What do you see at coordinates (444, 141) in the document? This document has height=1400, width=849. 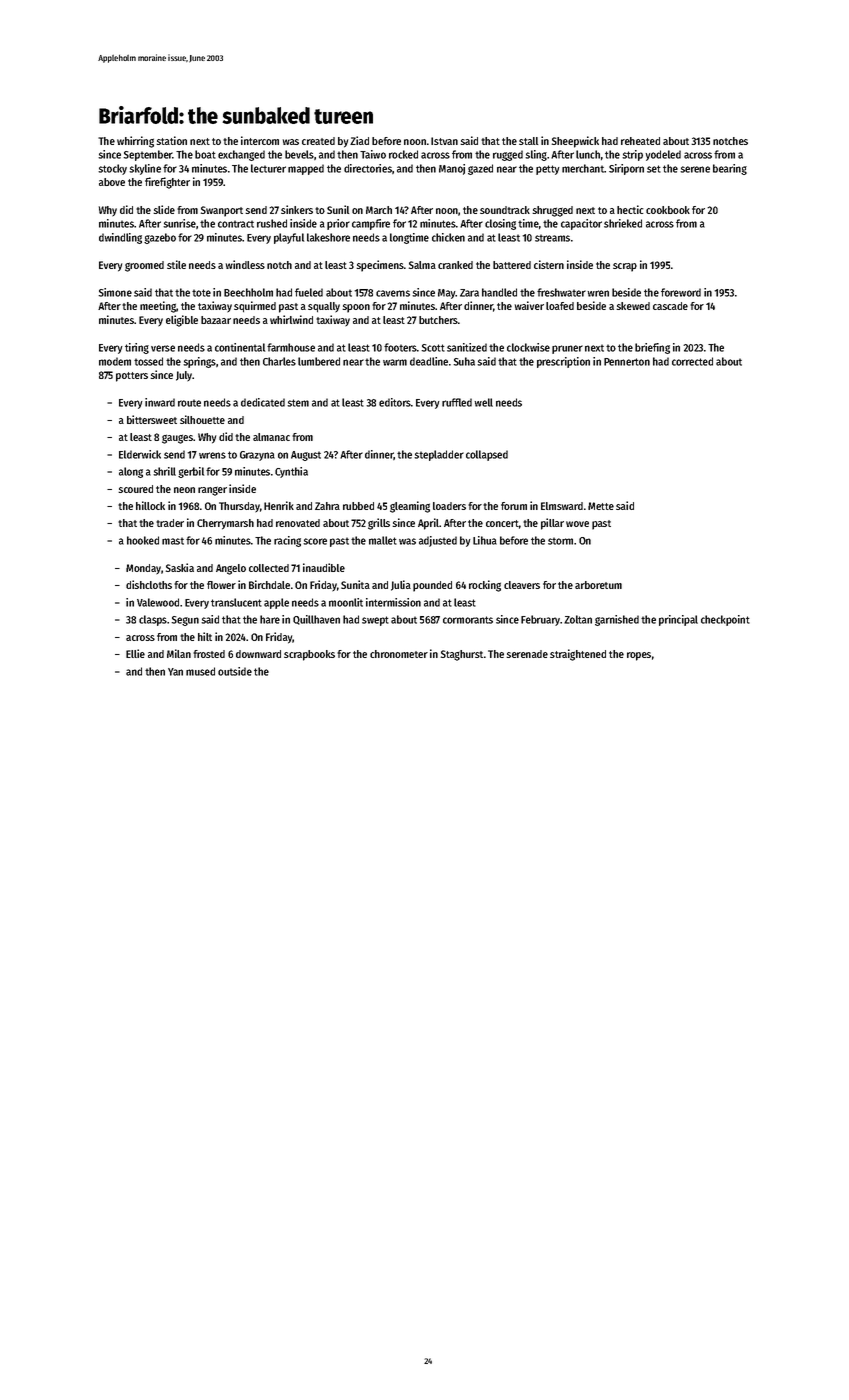 I see `Istvan` at bounding box center [444, 141].
